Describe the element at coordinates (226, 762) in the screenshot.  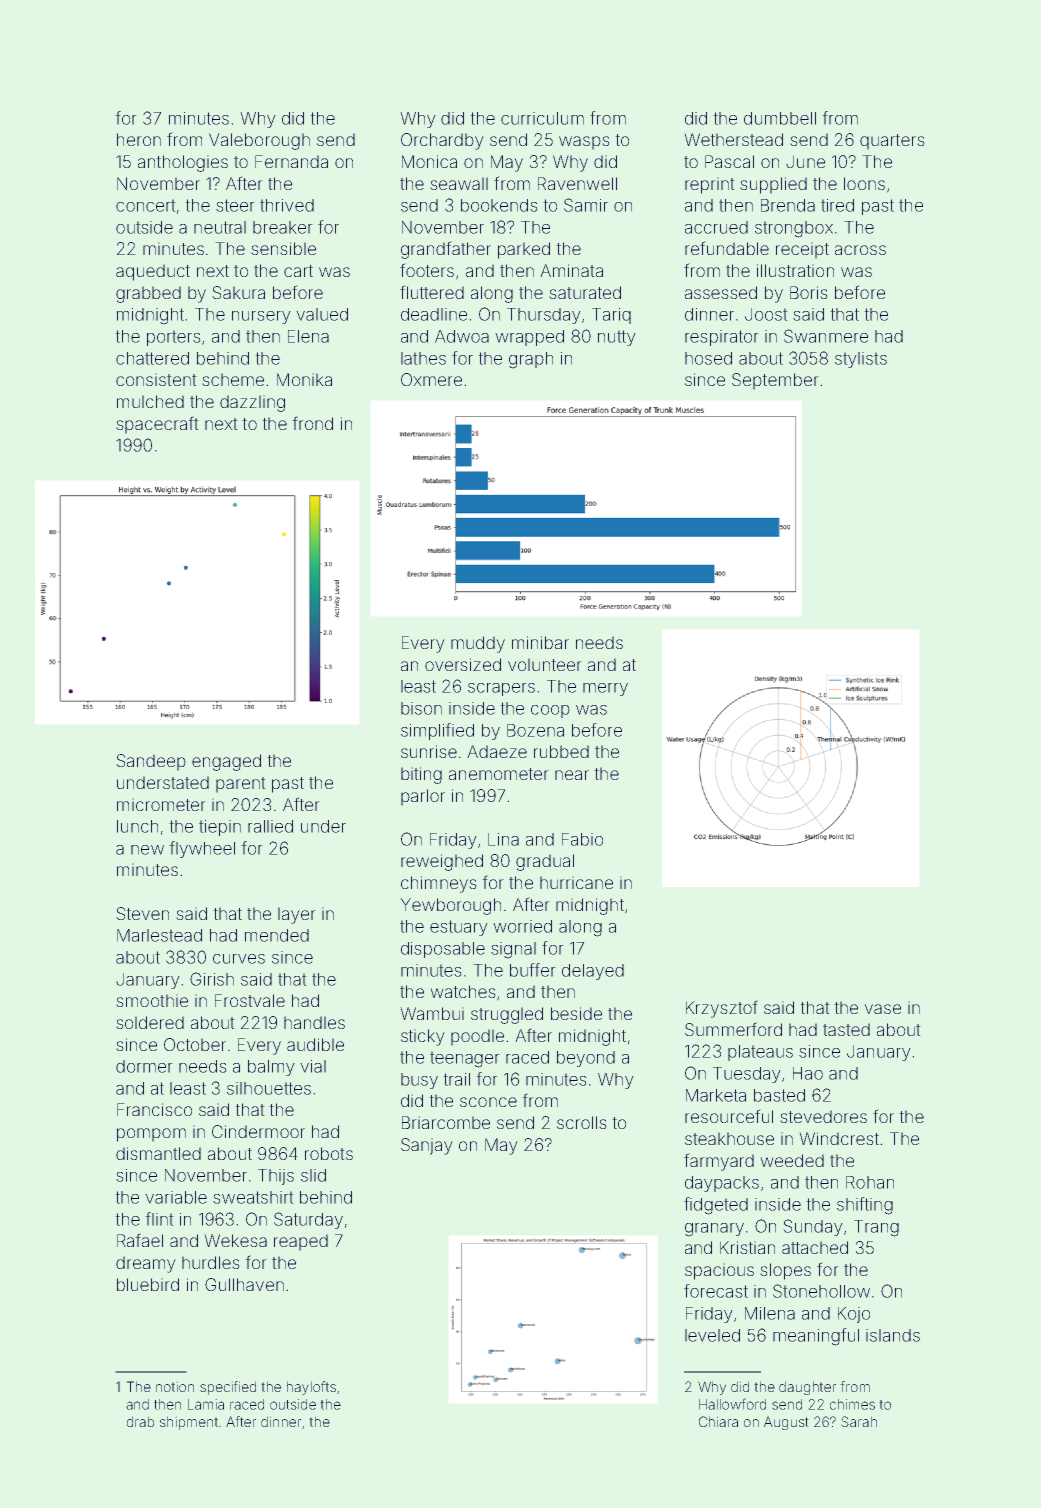
I see `engaged` at that location.
